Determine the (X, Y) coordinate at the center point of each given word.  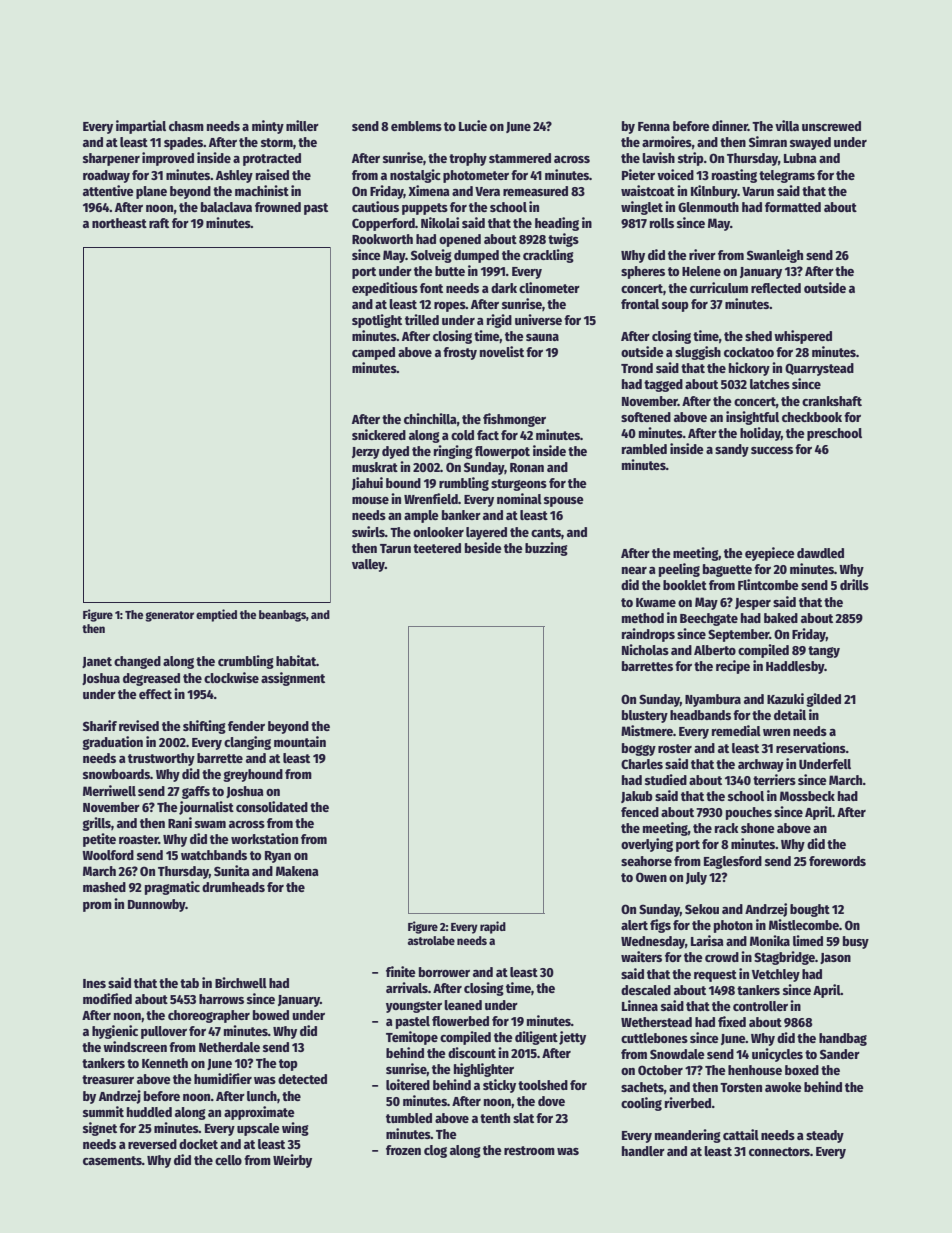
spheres (643, 272)
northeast (119, 223)
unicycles (777, 1055)
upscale (258, 1129)
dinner (730, 125)
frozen (403, 1150)
